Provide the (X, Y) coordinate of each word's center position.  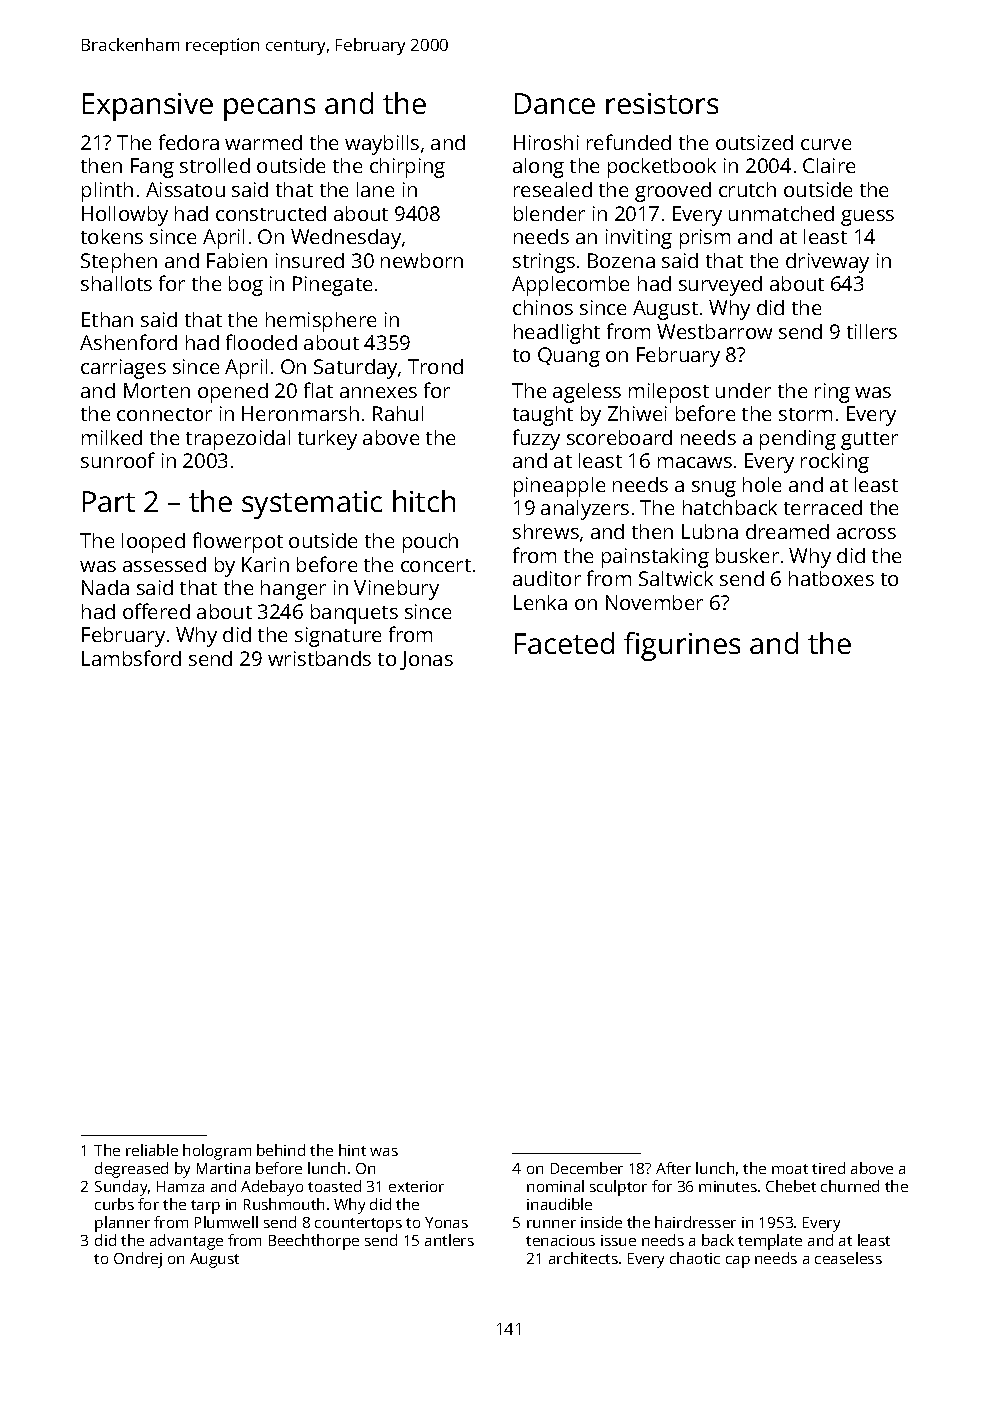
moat (790, 1169)
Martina (223, 1168)
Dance (555, 103)
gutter (869, 441)
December (587, 1168)
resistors (662, 103)
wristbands (319, 658)
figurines (682, 646)
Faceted (564, 643)
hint (352, 1150)
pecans (269, 109)
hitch (424, 501)
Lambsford (131, 658)
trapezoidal (238, 440)
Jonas (426, 660)
